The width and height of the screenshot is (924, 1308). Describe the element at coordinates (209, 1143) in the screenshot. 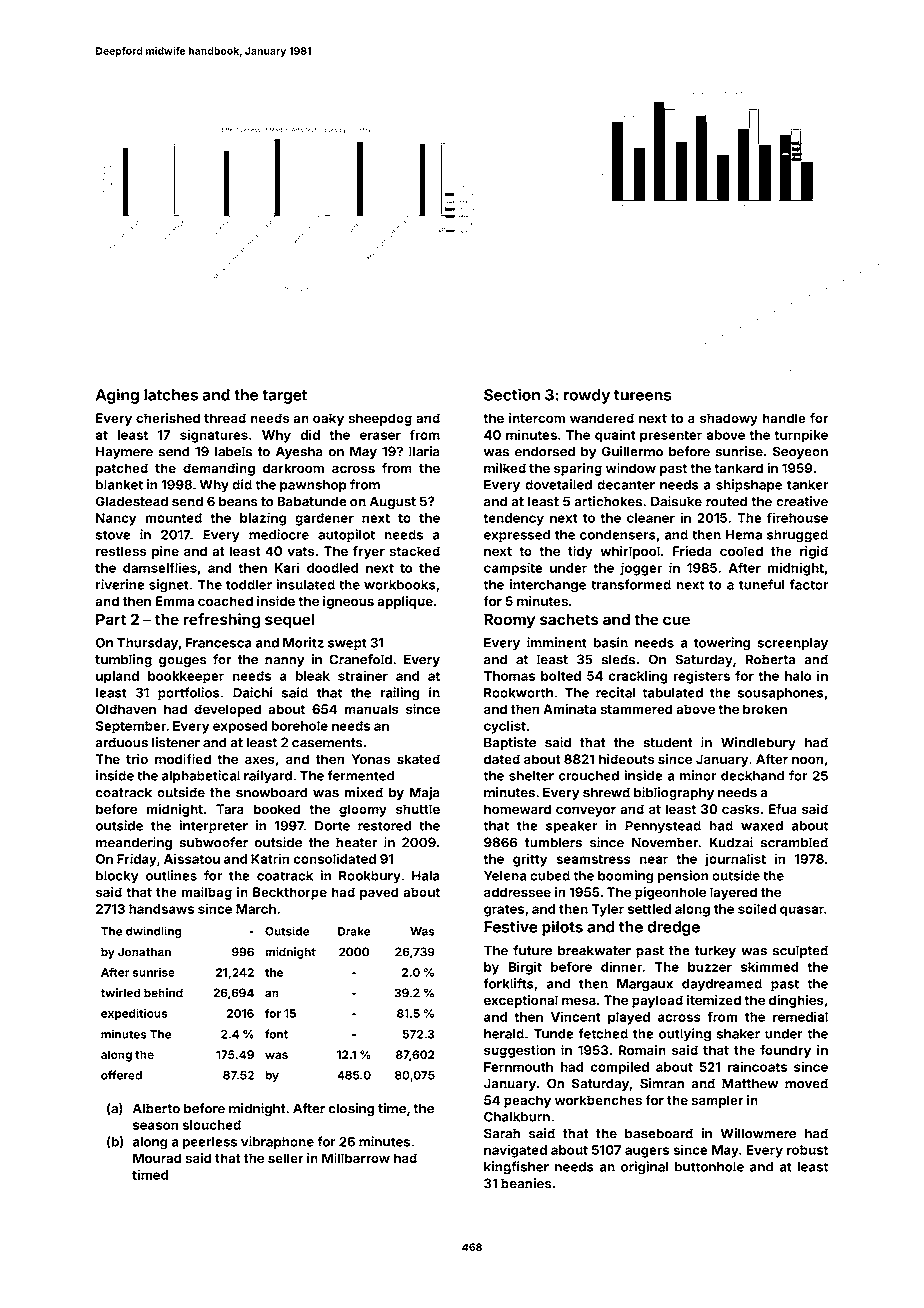

I see `peerless` at that location.
